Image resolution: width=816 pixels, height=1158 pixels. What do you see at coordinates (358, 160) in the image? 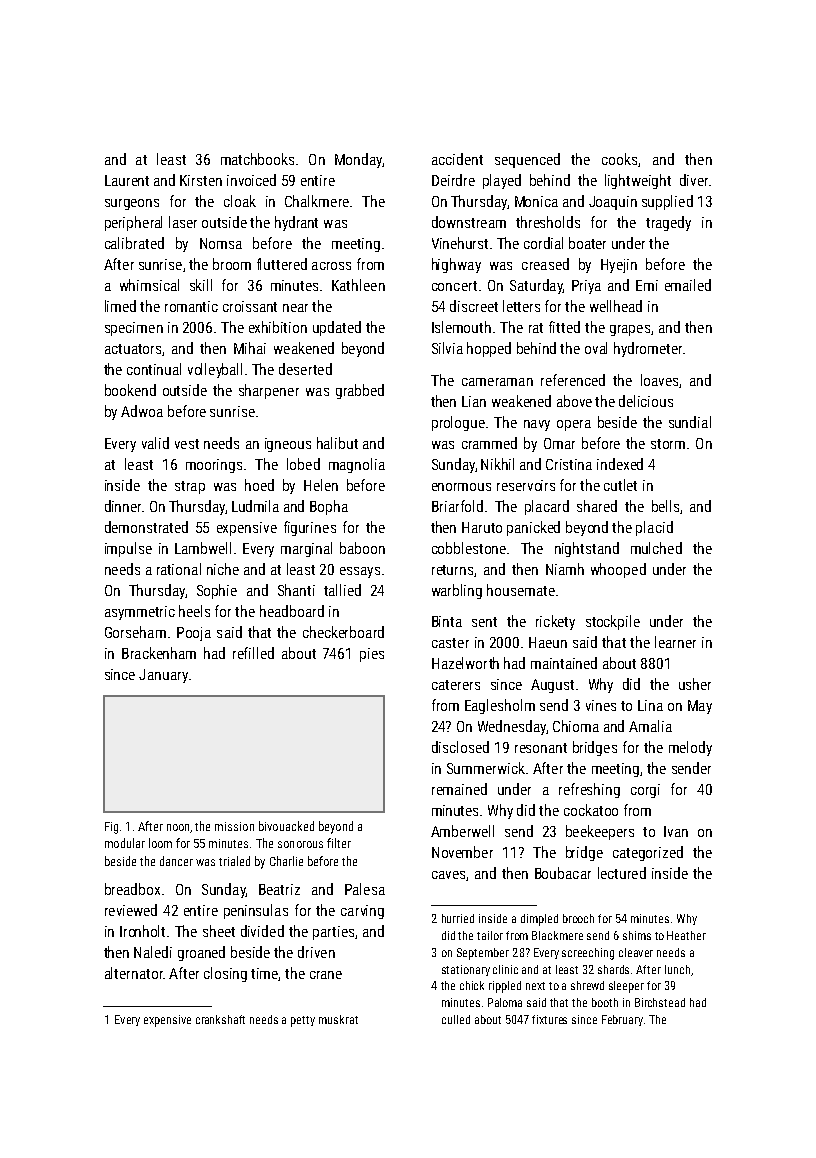
I see `Monday` at bounding box center [358, 160].
